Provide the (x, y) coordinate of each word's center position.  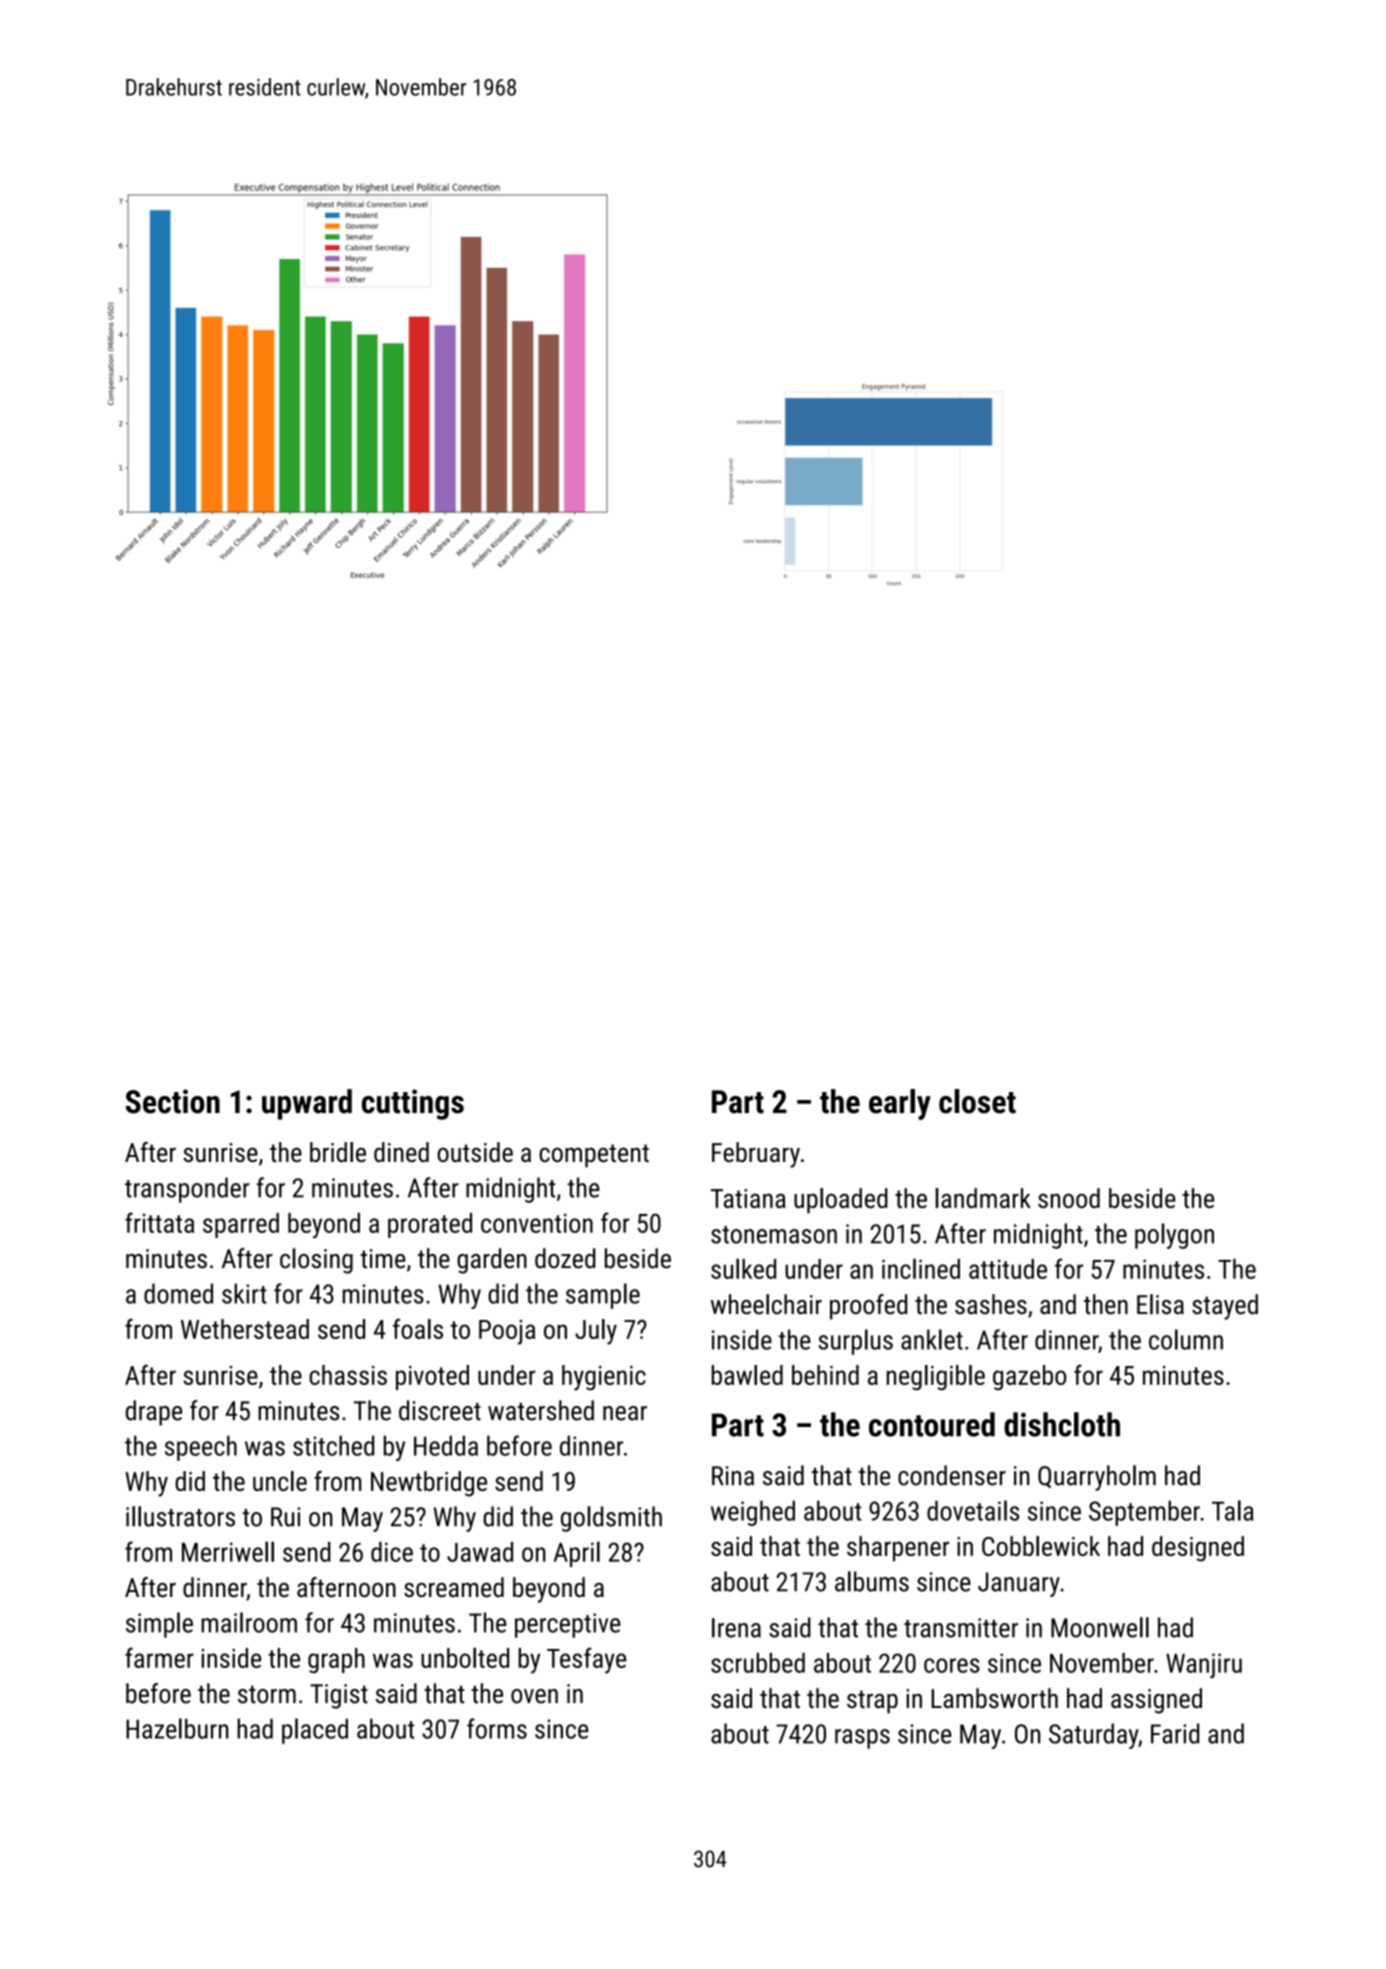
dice (392, 1552)
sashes (991, 1304)
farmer (159, 1657)
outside (475, 1152)
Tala (1232, 1510)
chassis (348, 1375)
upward (307, 1104)
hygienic (604, 1378)
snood (1069, 1198)
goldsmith (611, 1519)
